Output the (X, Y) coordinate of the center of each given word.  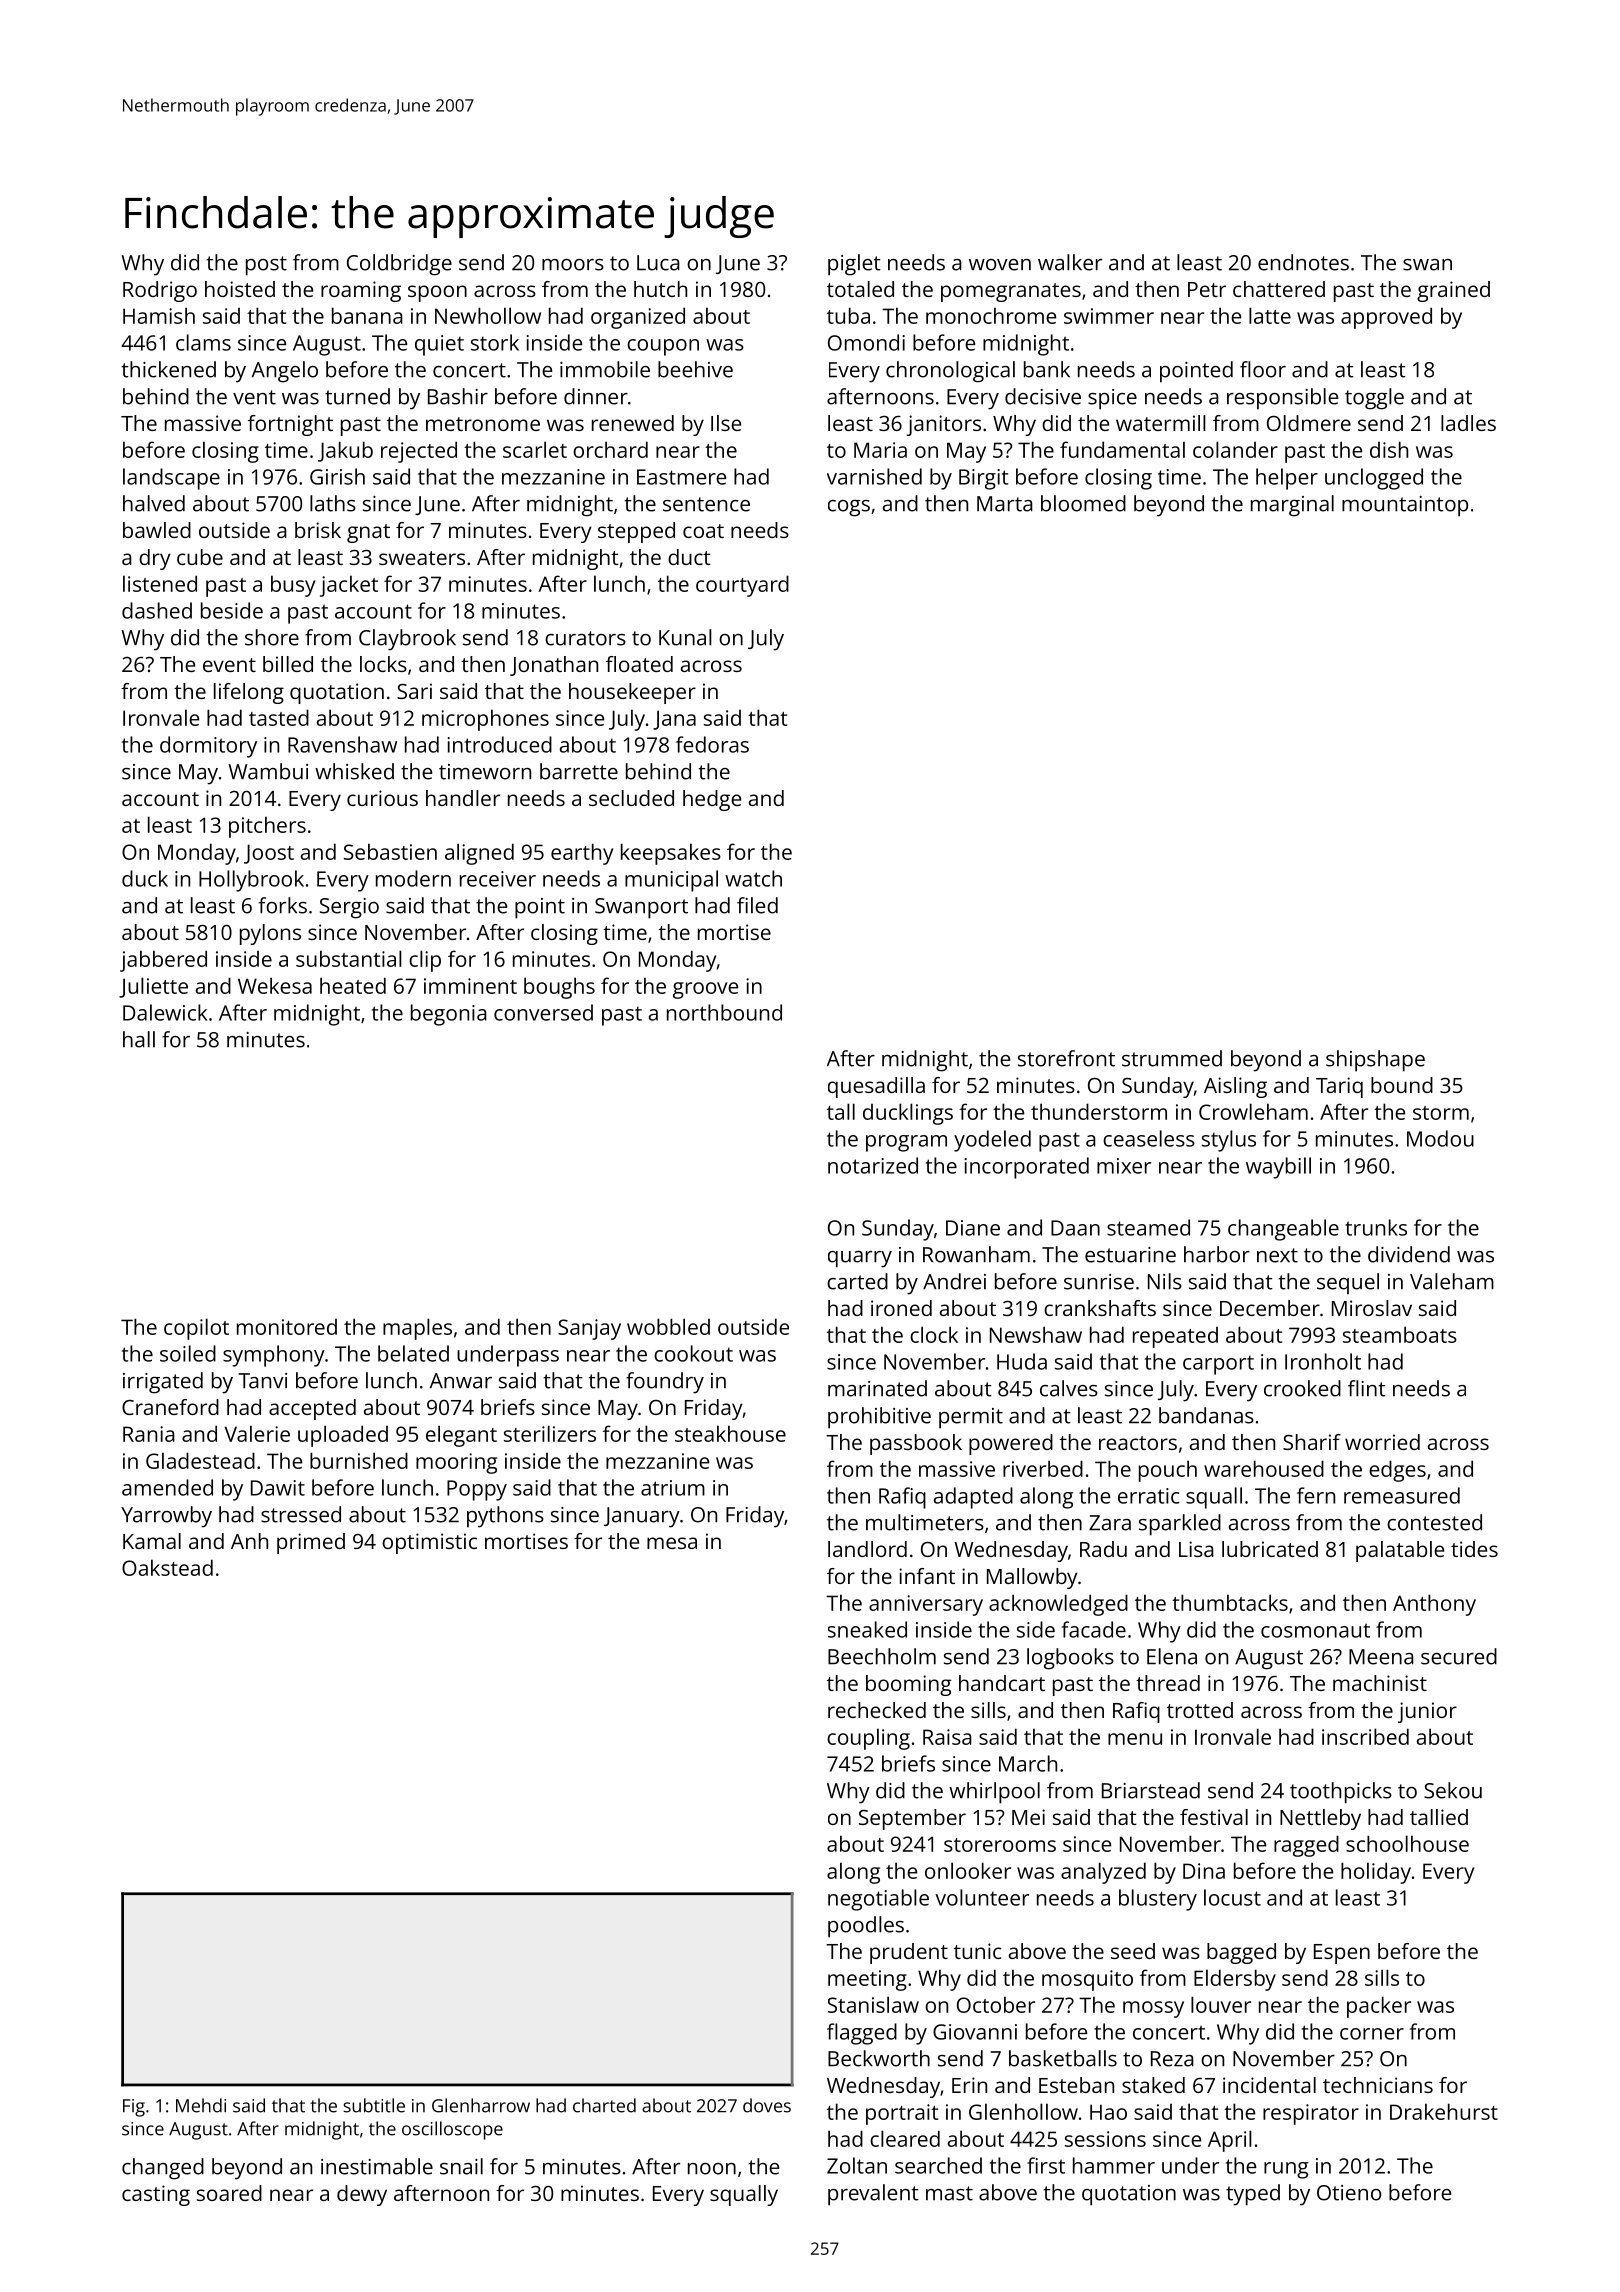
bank (1047, 369)
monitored (287, 1327)
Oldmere (1309, 423)
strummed (1172, 1058)
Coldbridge (399, 265)
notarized (873, 1165)
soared (229, 2193)
